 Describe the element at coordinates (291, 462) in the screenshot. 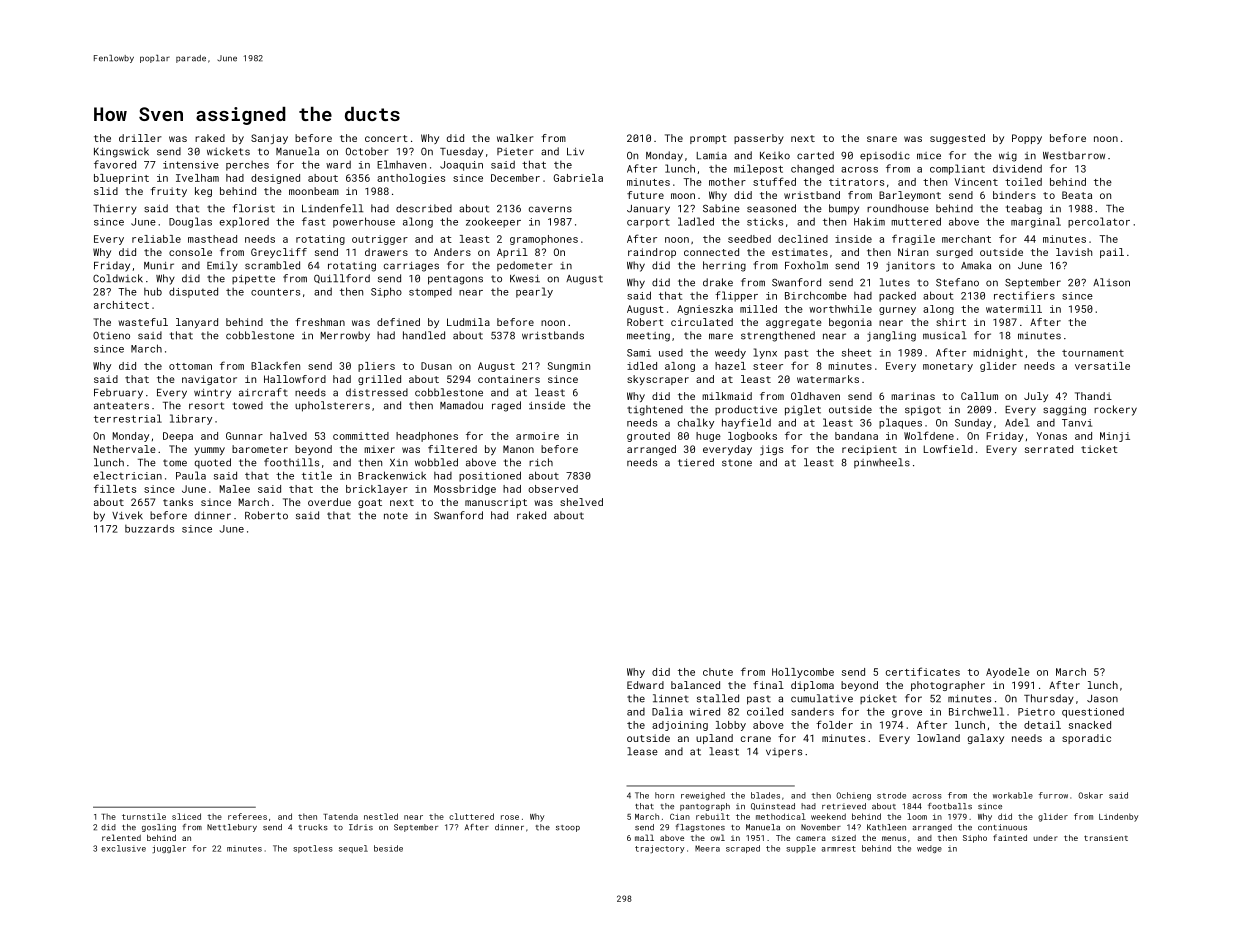

I see `foothills` at that location.
